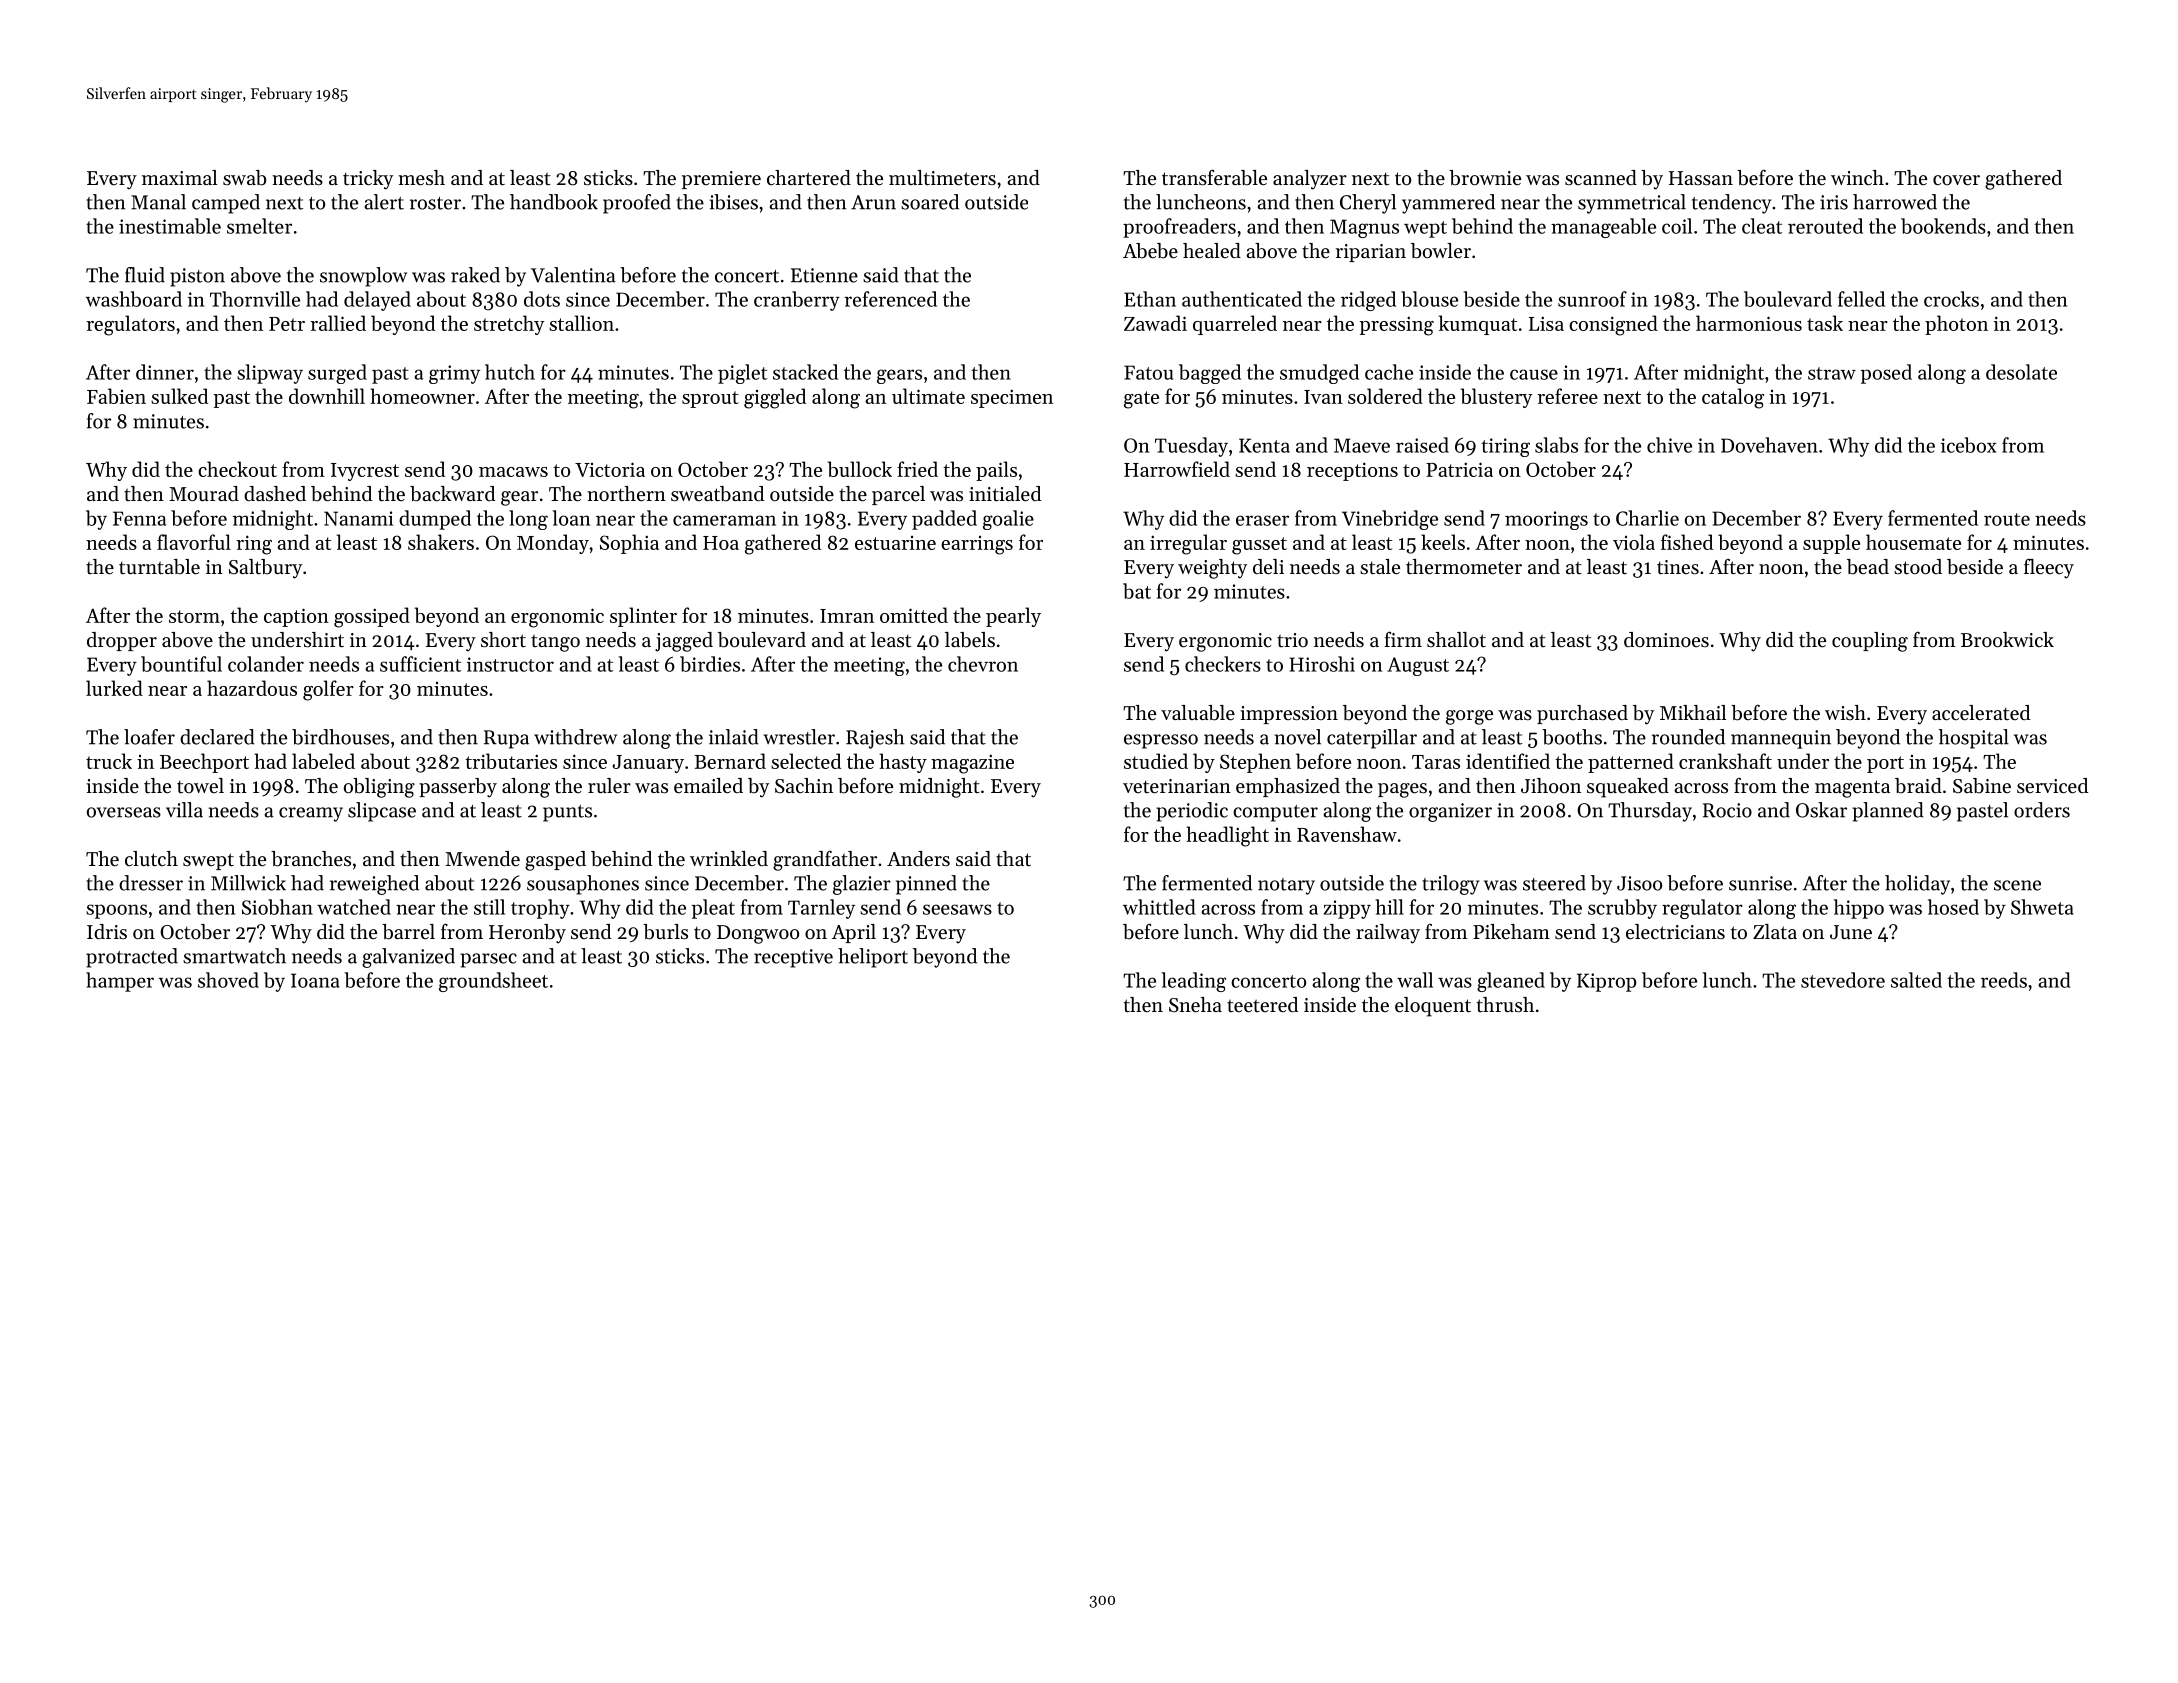 The height and width of the document is (1683, 2178). Describe the element at coordinates (1601, 177) in the document. I see `scanned` at that location.
